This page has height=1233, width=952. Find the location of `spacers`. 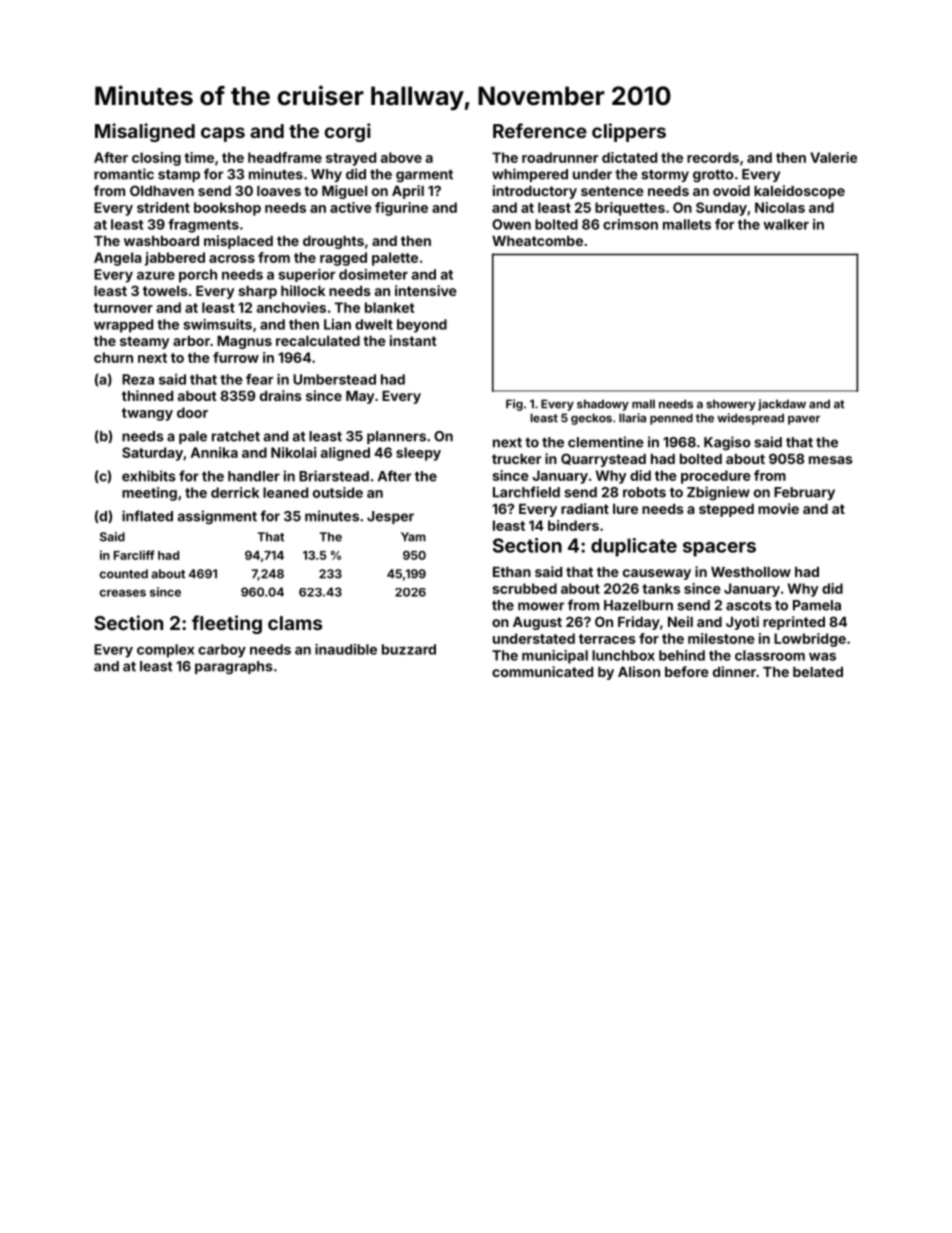

spacers is located at coordinates (719, 549).
